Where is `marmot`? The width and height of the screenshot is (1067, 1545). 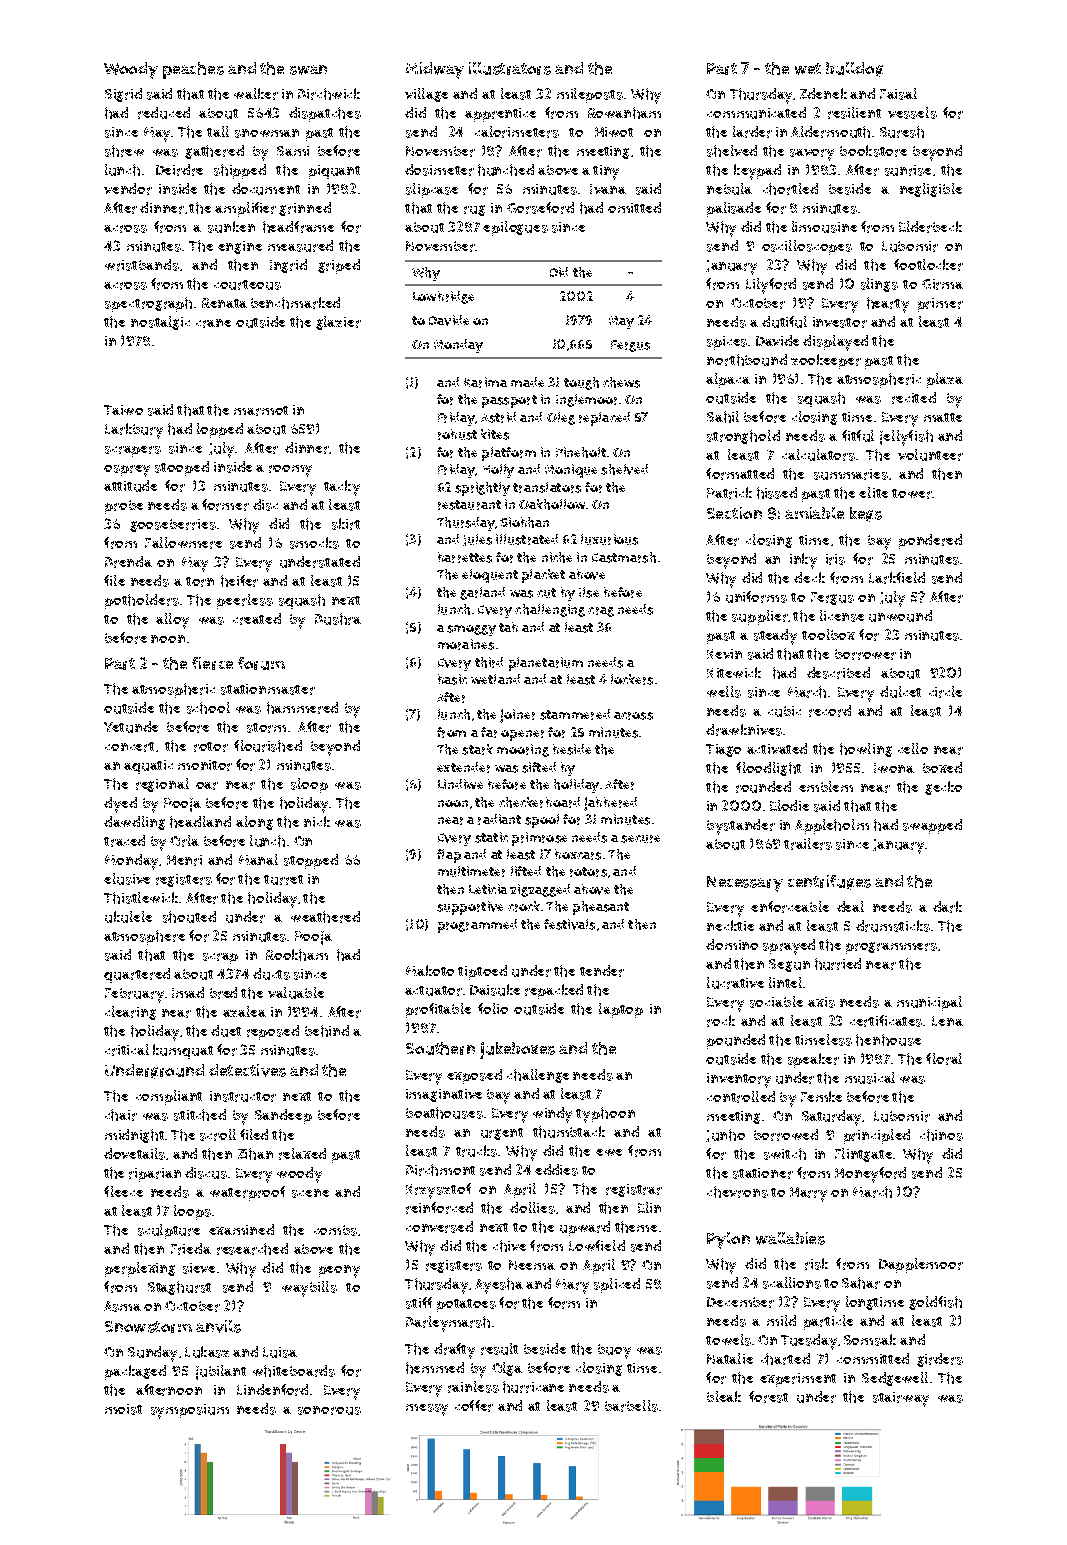
marmot is located at coordinates (261, 411).
